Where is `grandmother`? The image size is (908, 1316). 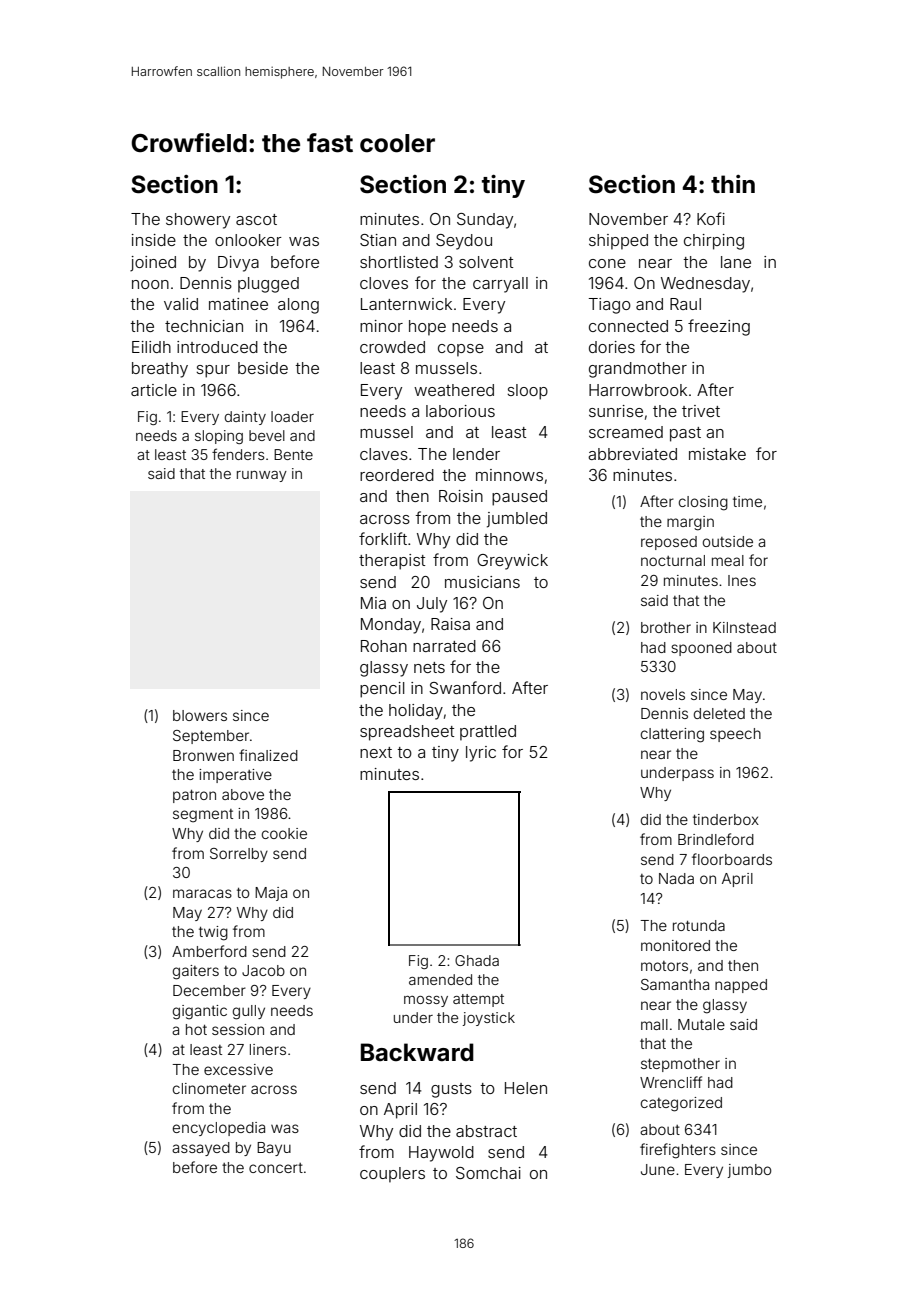 grandmother is located at coordinates (638, 370).
